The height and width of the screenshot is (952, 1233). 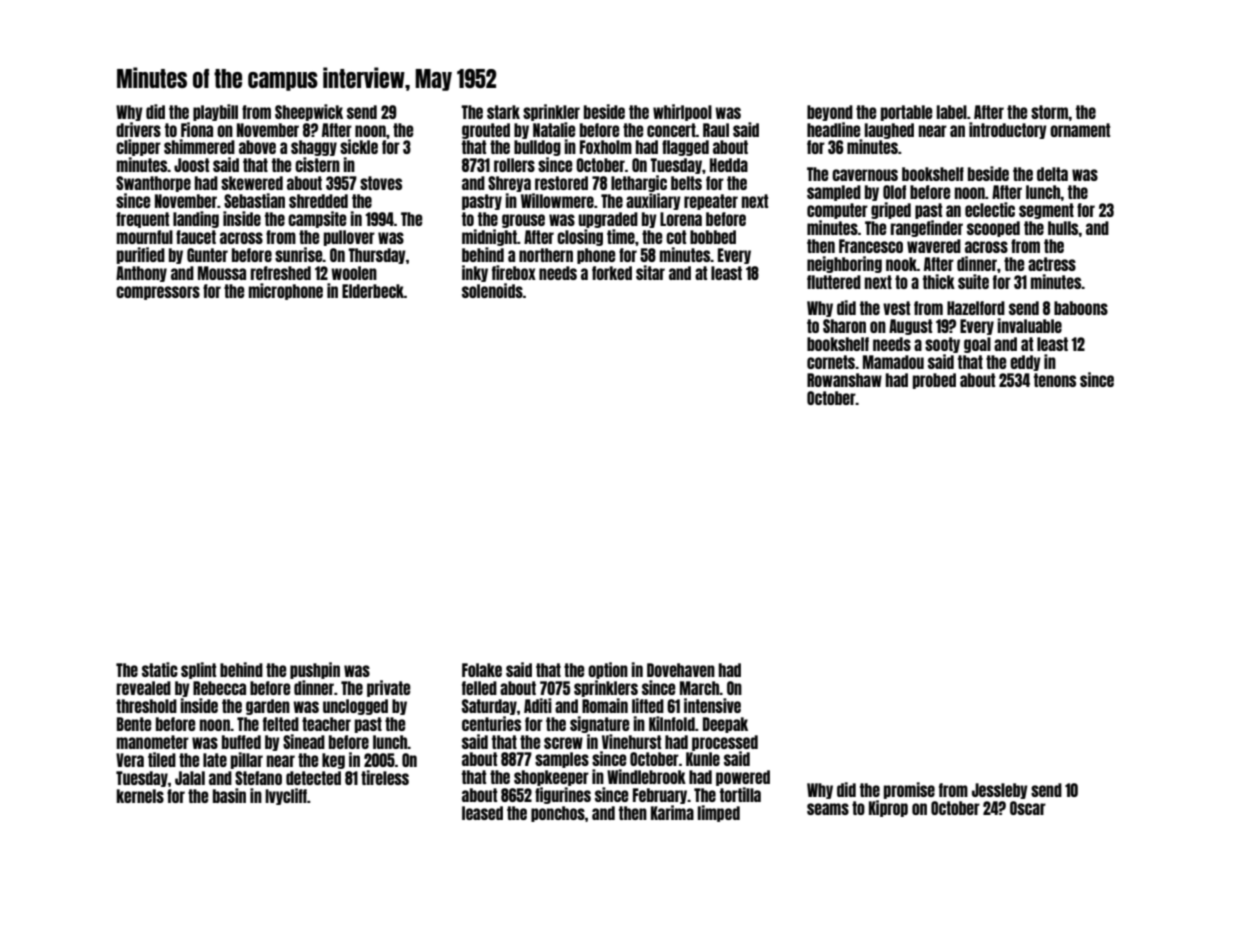 I want to click on wavered, so click(x=934, y=246).
